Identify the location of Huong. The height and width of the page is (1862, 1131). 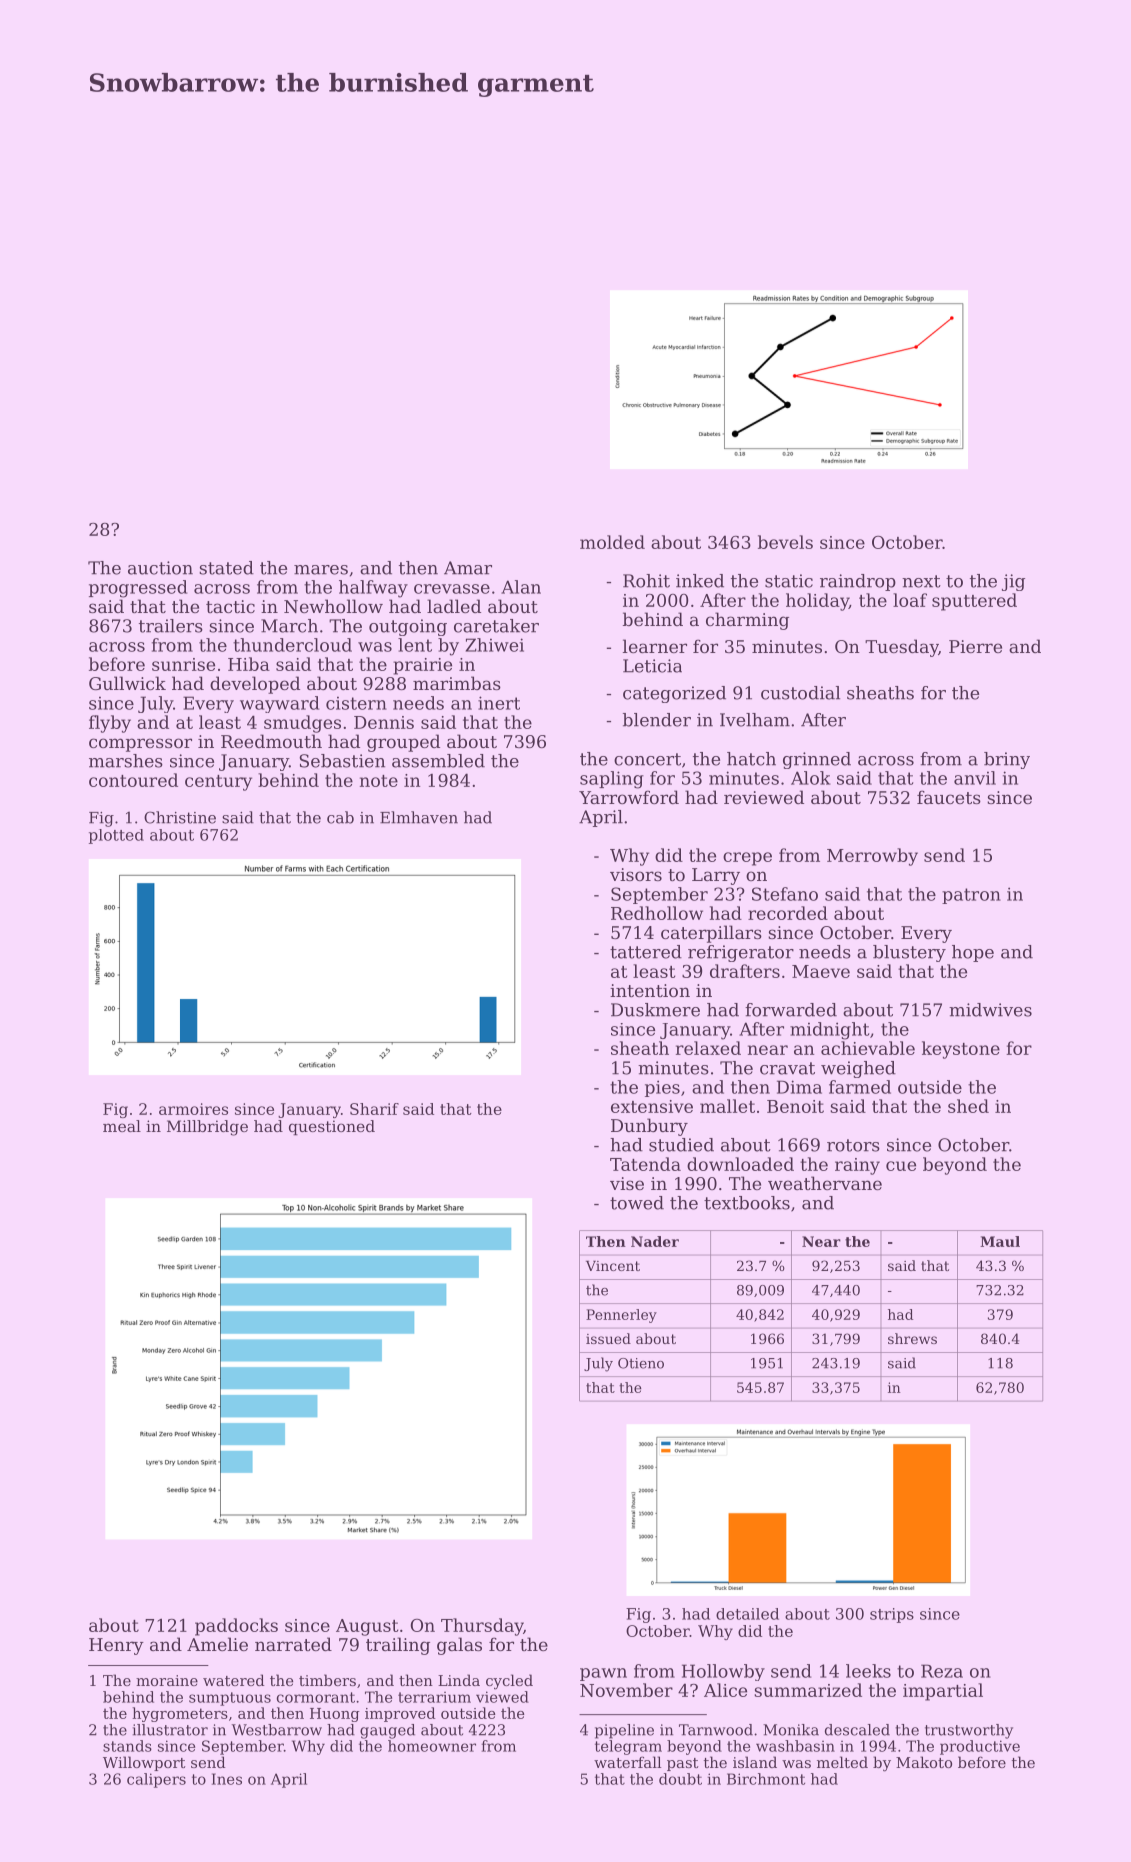
(335, 1715).
